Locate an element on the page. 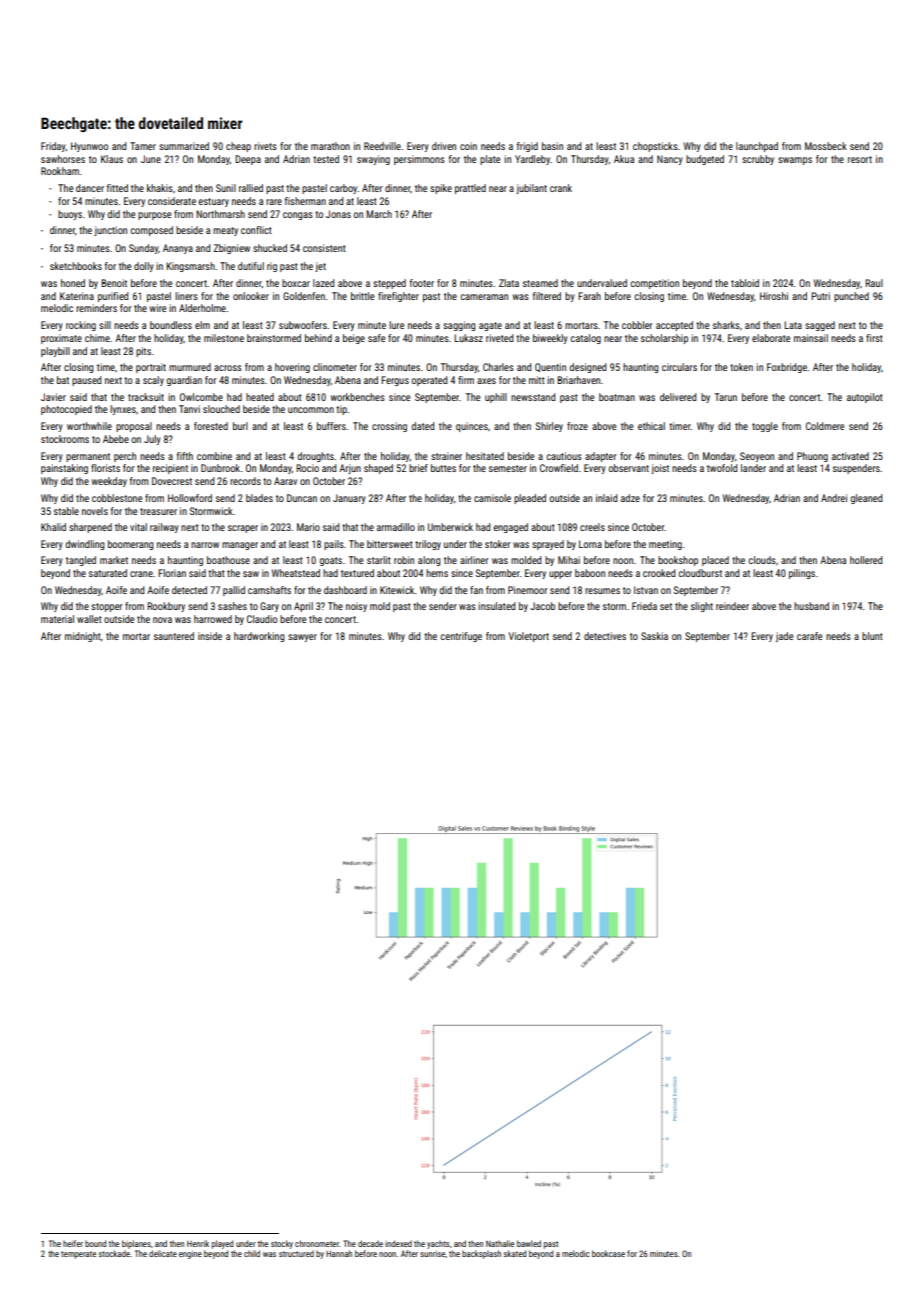 This document has width=924, height=1308. sawyer is located at coordinates (302, 638).
